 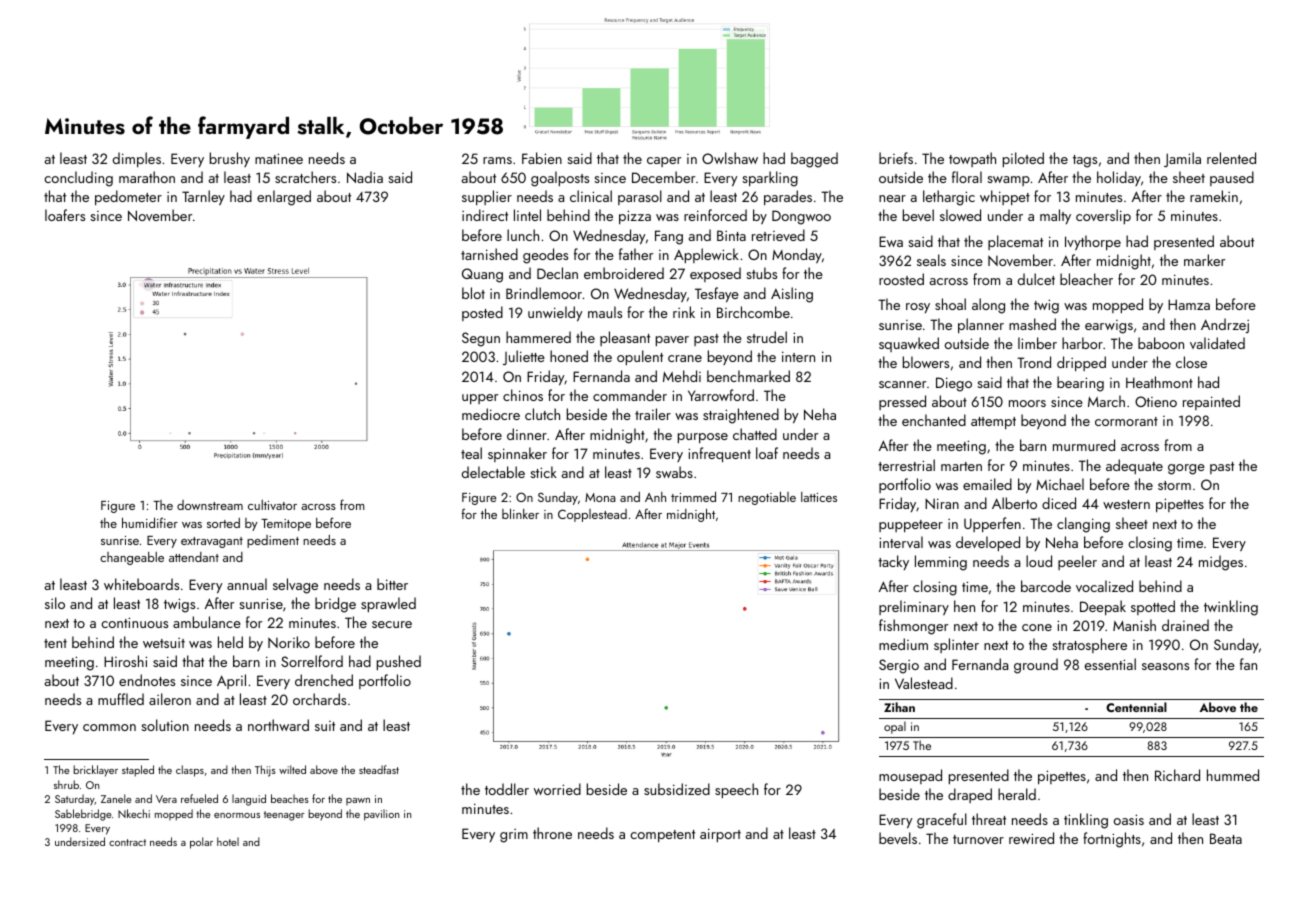 What do you see at coordinates (127, 842) in the screenshot?
I see `contract` at bounding box center [127, 842].
